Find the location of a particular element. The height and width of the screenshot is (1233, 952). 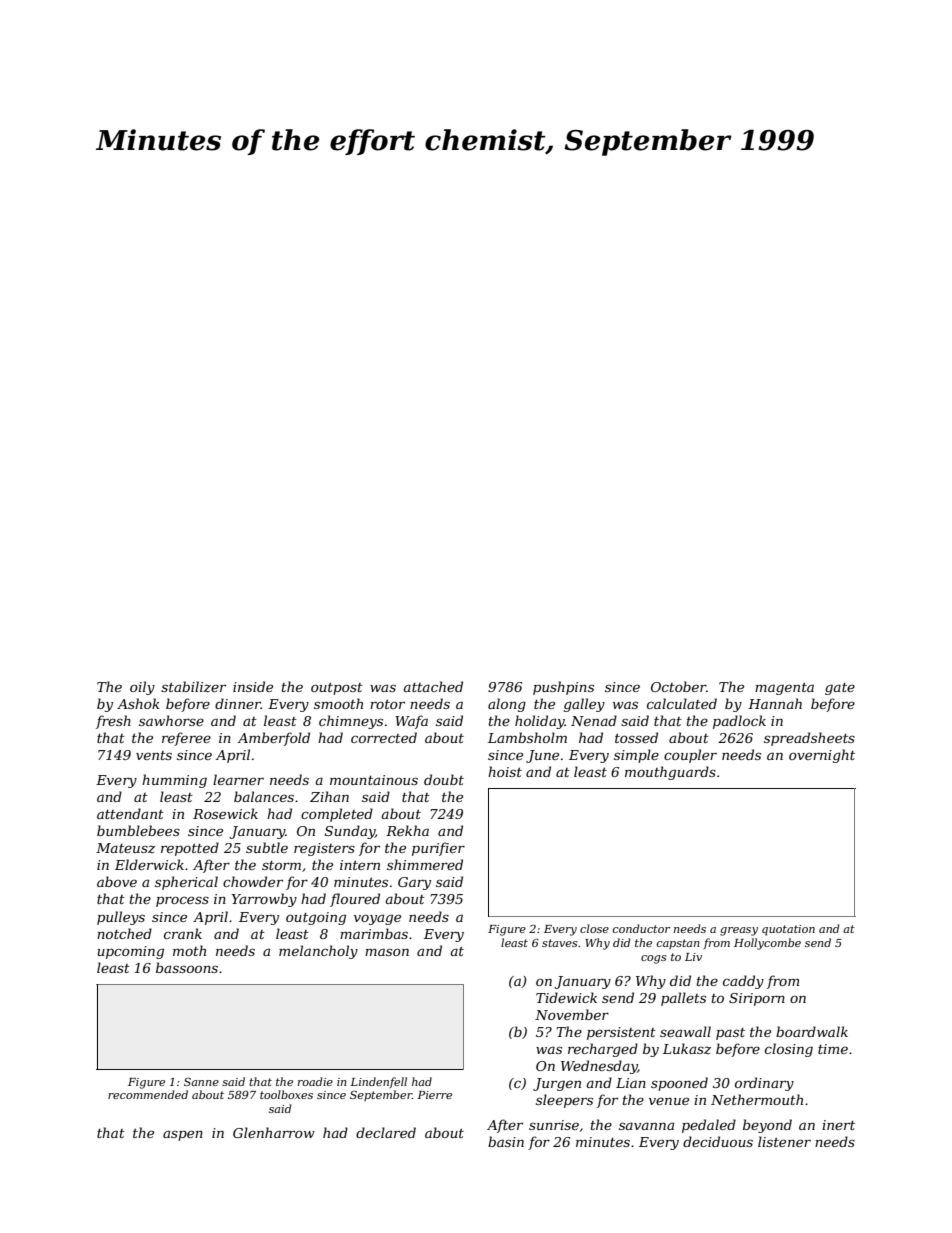

Glenharrow is located at coordinates (274, 1132).
